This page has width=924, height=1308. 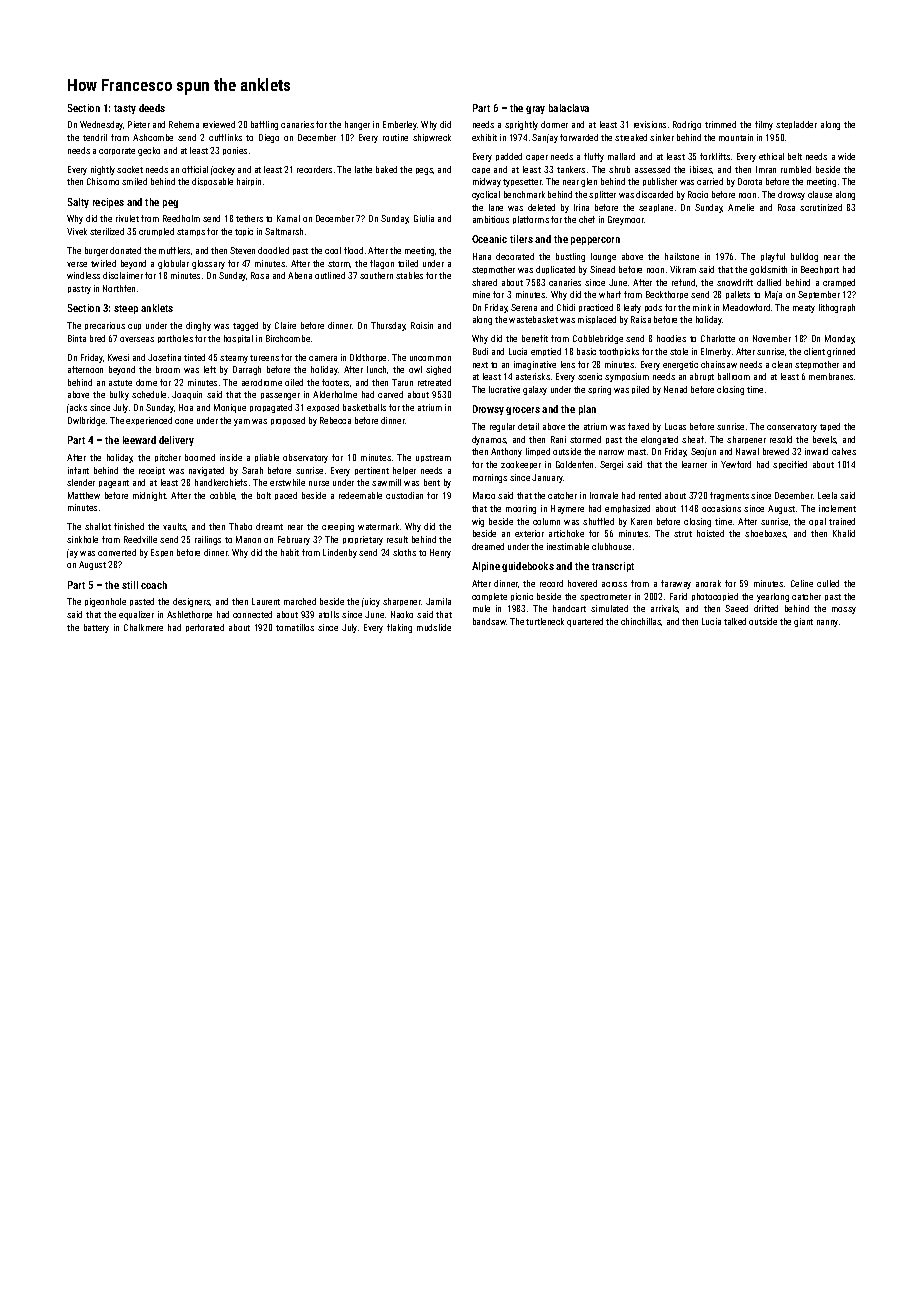 I want to click on Charlotte, so click(x=718, y=338).
